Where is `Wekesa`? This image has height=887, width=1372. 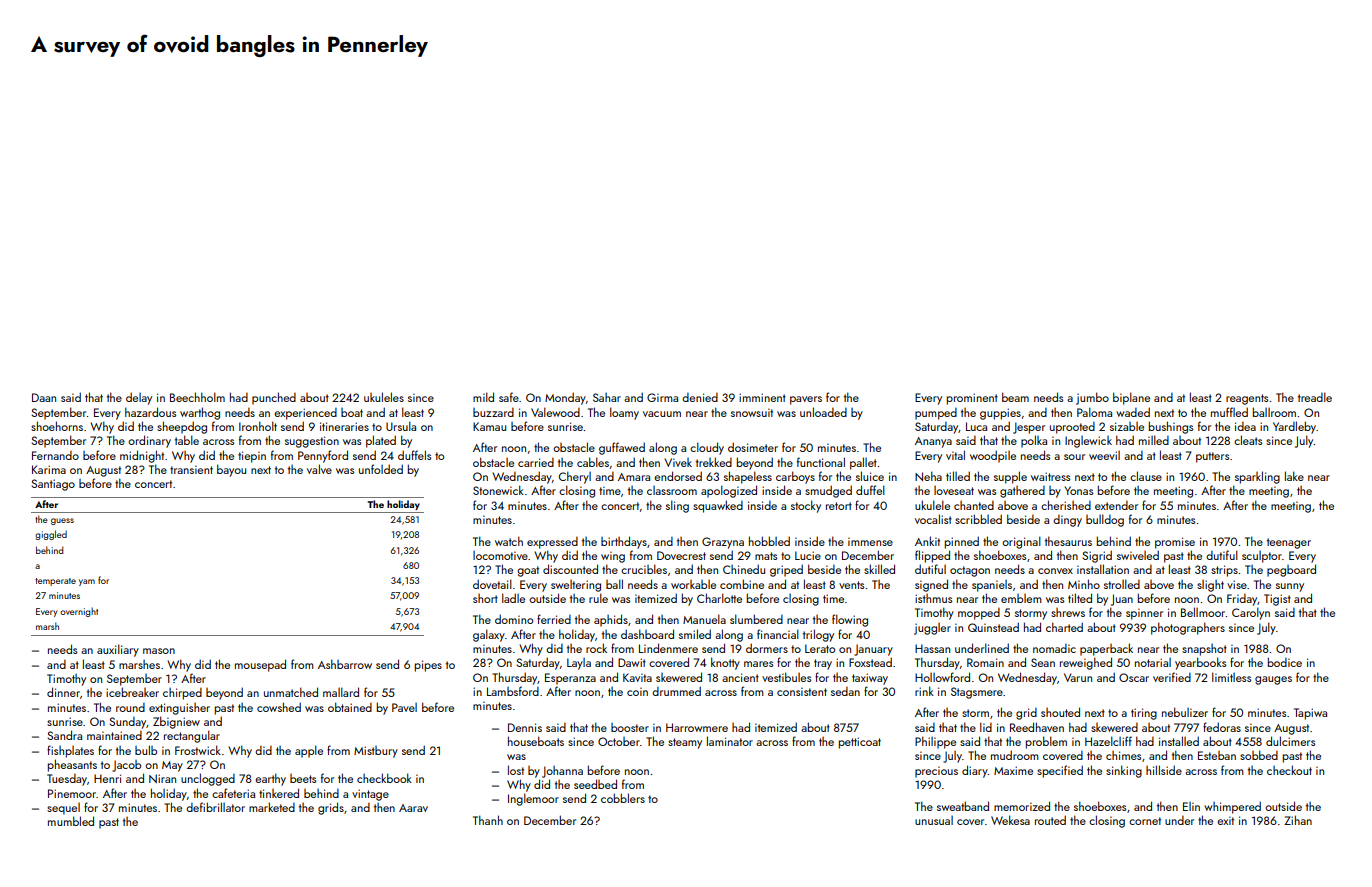
Wekesa is located at coordinates (1010, 820).
